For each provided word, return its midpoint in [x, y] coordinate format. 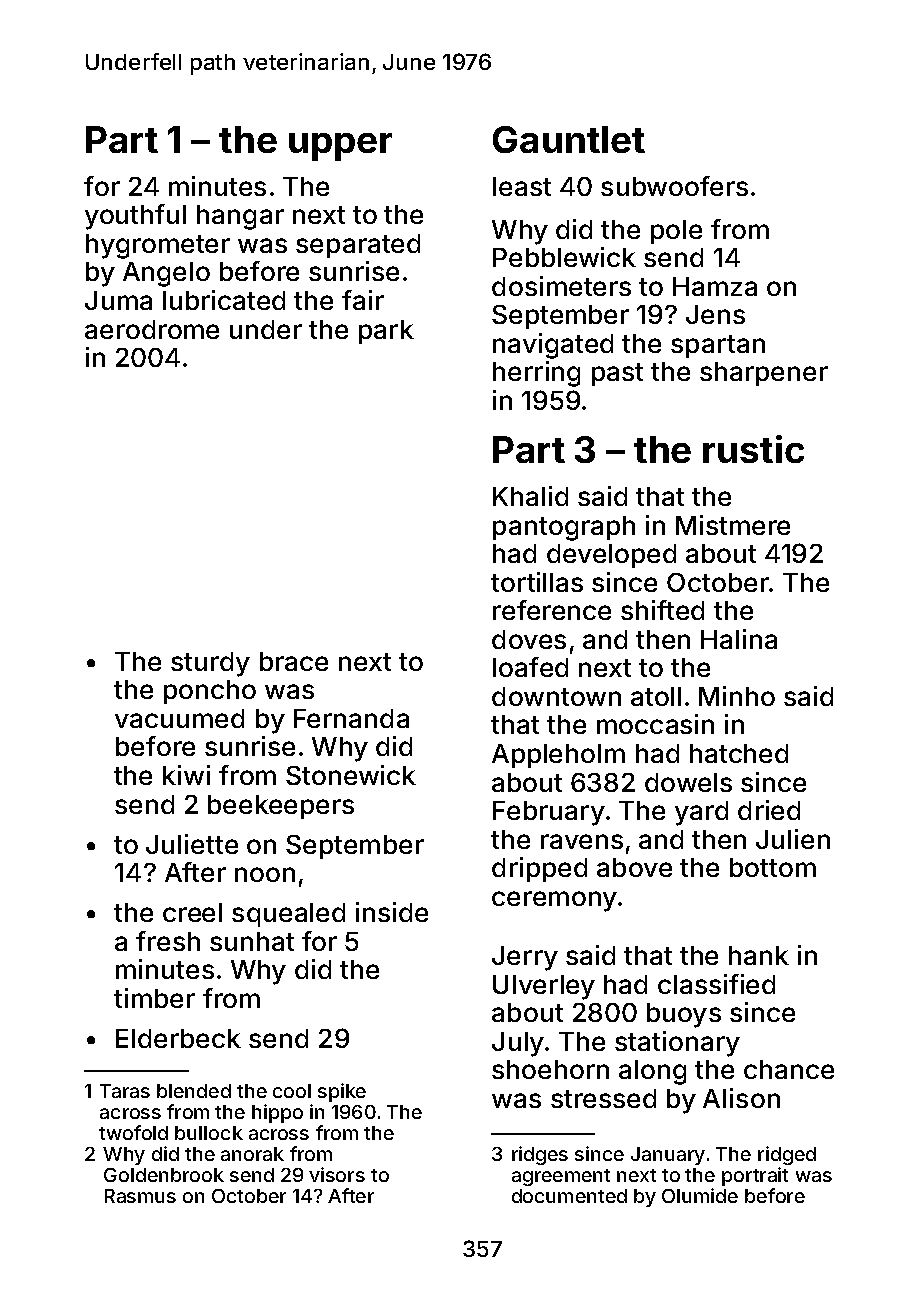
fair [363, 300]
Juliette [192, 844]
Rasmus [140, 1196]
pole [676, 232]
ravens [582, 841]
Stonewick [351, 775]
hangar [240, 217]
